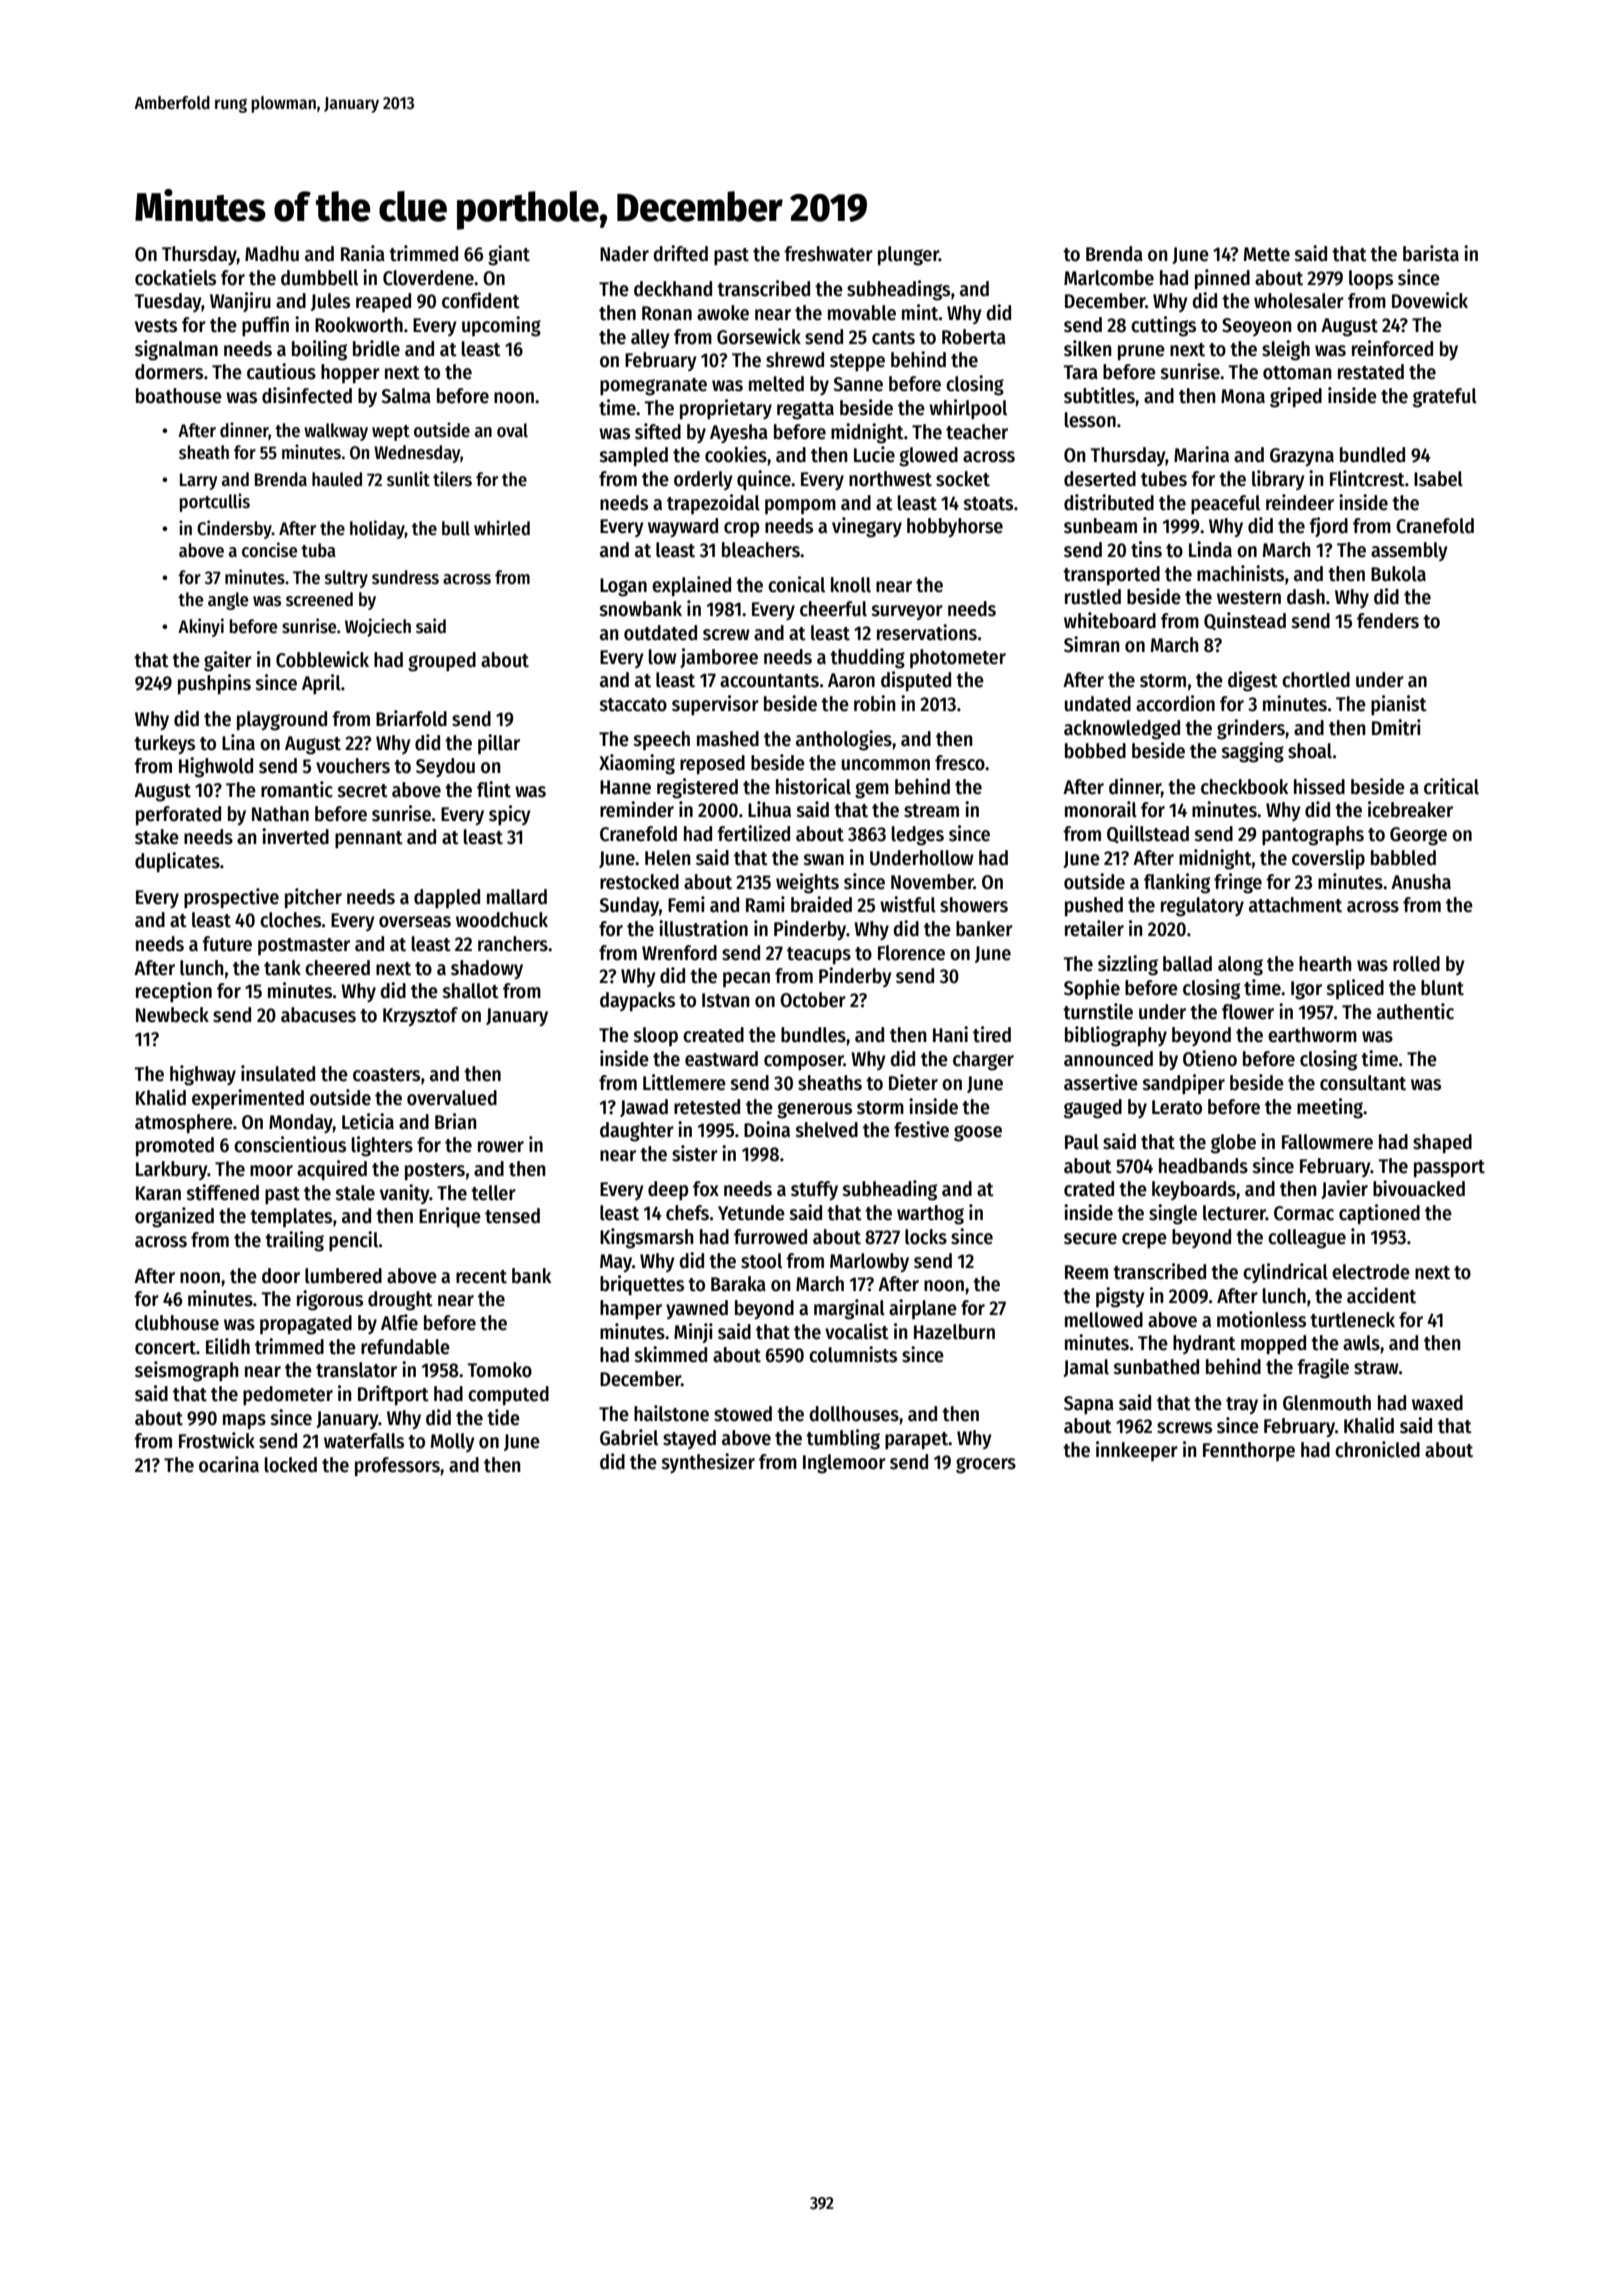  What do you see at coordinates (240, 302) in the image?
I see `Wanjiru` at bounding box center [240, 302].
